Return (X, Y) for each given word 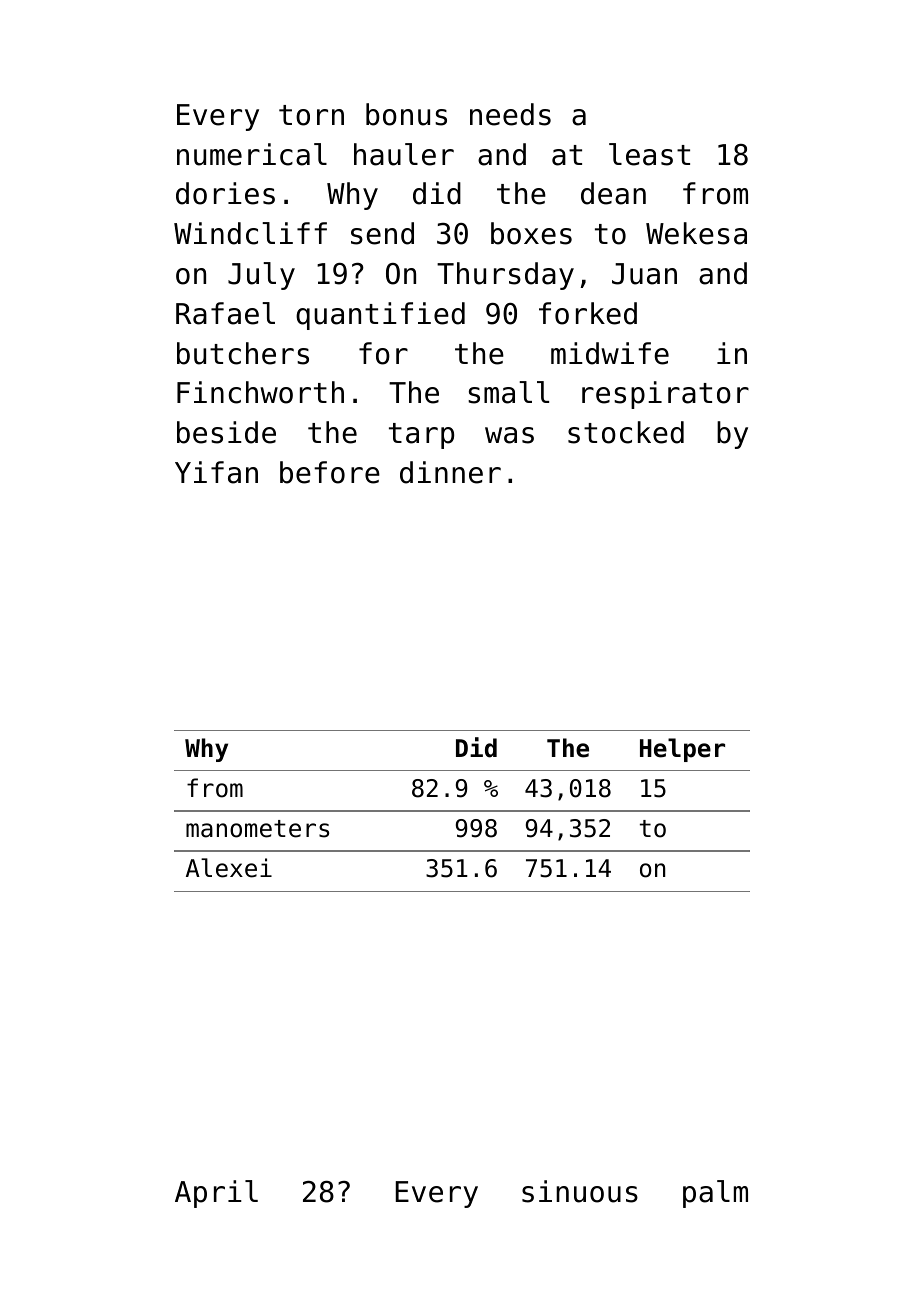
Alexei (229, 868)
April (216, 1194)
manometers (257, 829)
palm (715, 1194)
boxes (531, 233)
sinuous (580, 1191)
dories (225, 193)
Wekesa (696, 233)
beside (226, 432)
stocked (626, 432)
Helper (682, 750)
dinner (450, 472)
